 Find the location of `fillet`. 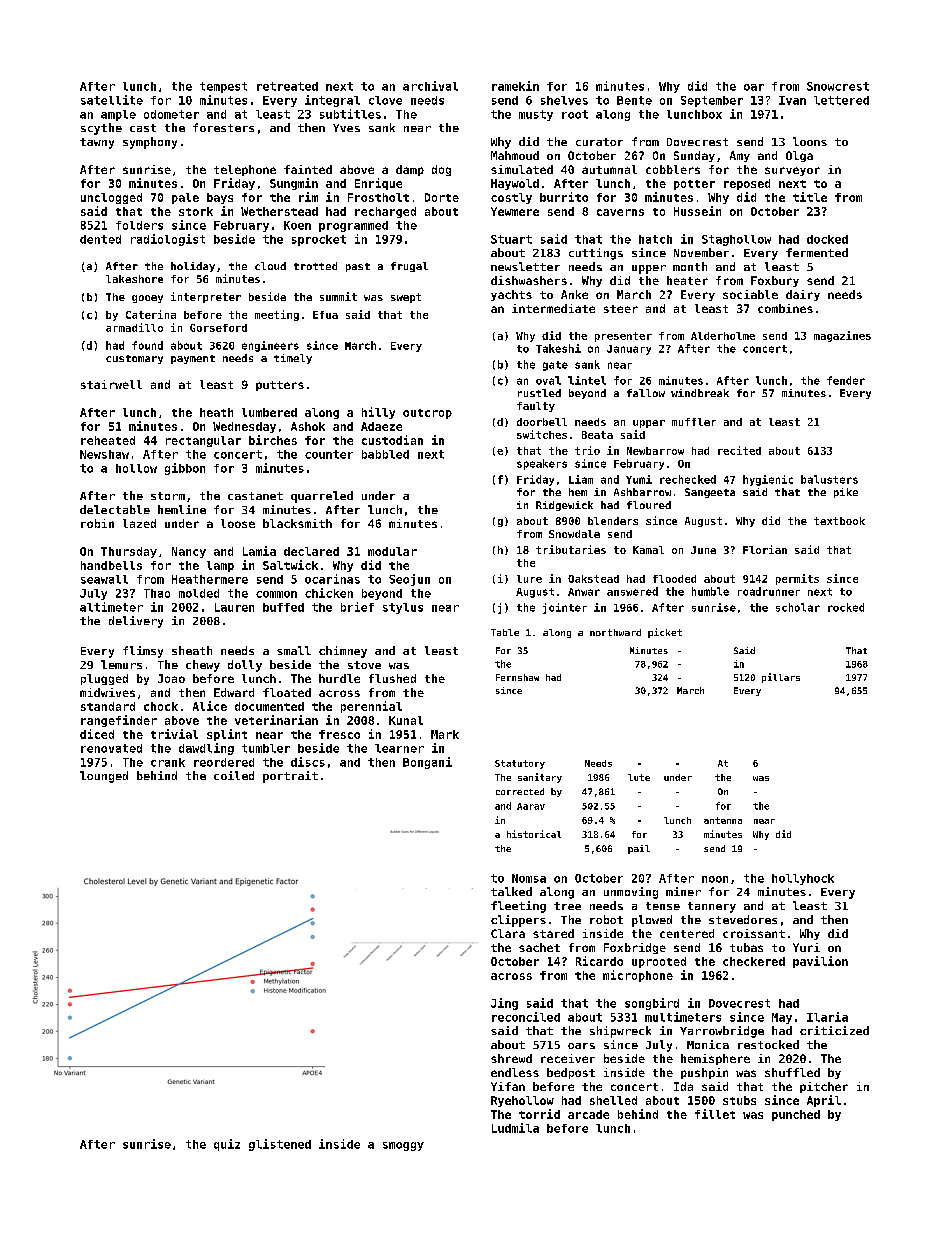

fillet is located at coordinates (715, 1114).
